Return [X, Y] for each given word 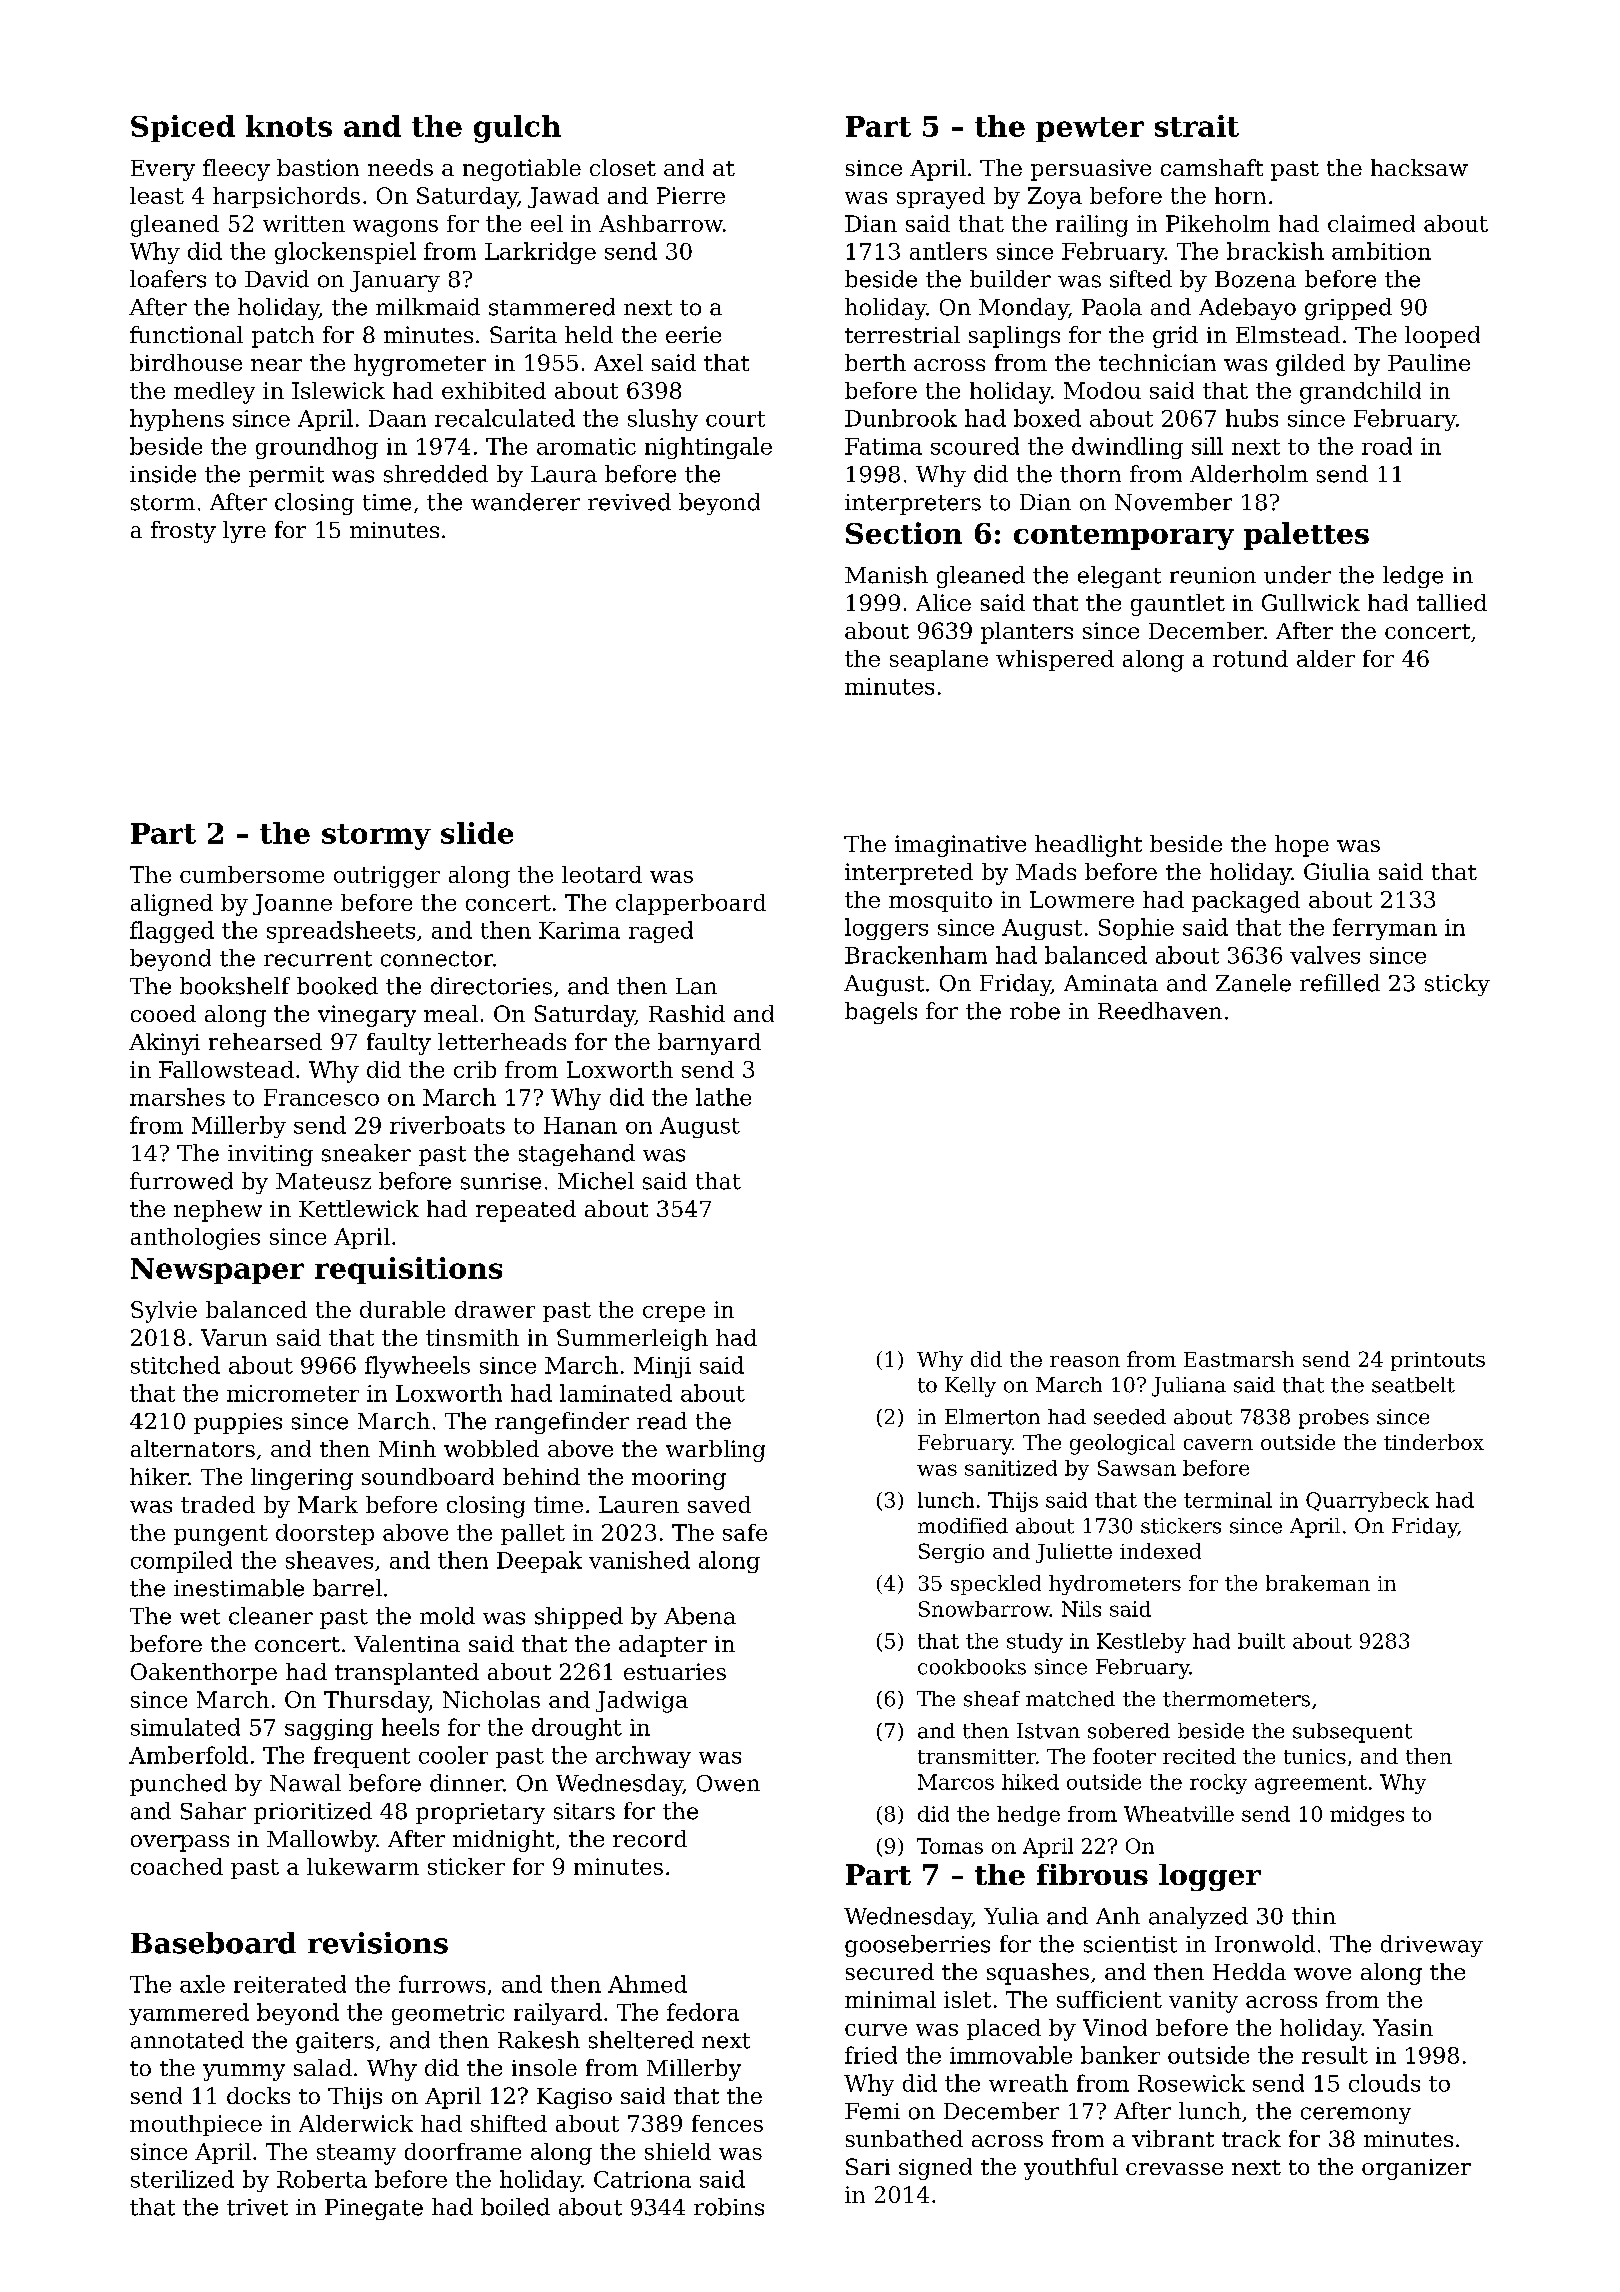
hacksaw [1419, 167]
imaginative [960, 846]
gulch [517, 129]
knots [289, 126]
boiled [515, 2207]
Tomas [950, 1846]
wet [200, 1617]
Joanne [292, 904]
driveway [1432, 1946]
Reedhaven [1160, 1011]
